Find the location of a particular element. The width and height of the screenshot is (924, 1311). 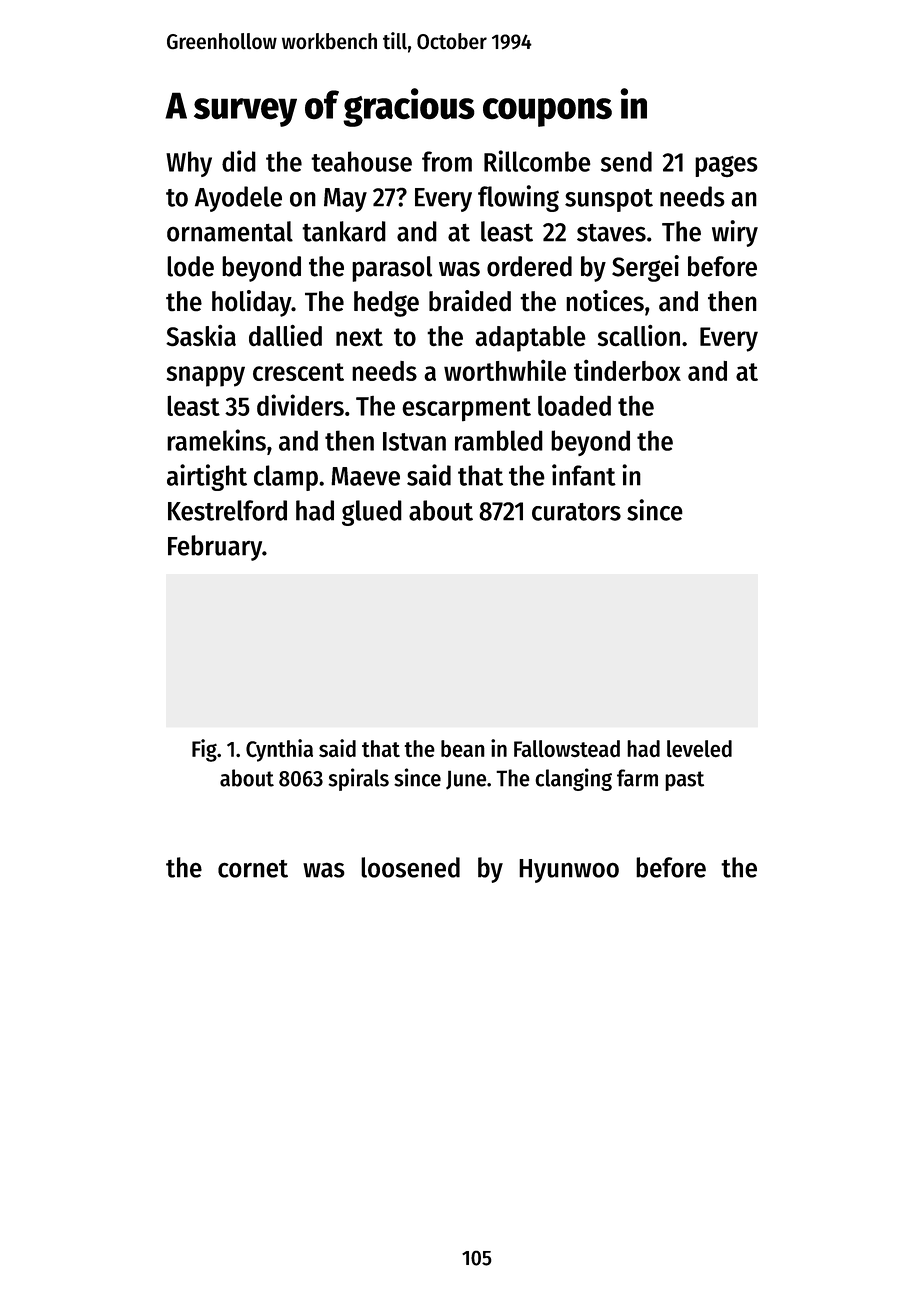

Kestrelford is located at coordinates (227, 510).
